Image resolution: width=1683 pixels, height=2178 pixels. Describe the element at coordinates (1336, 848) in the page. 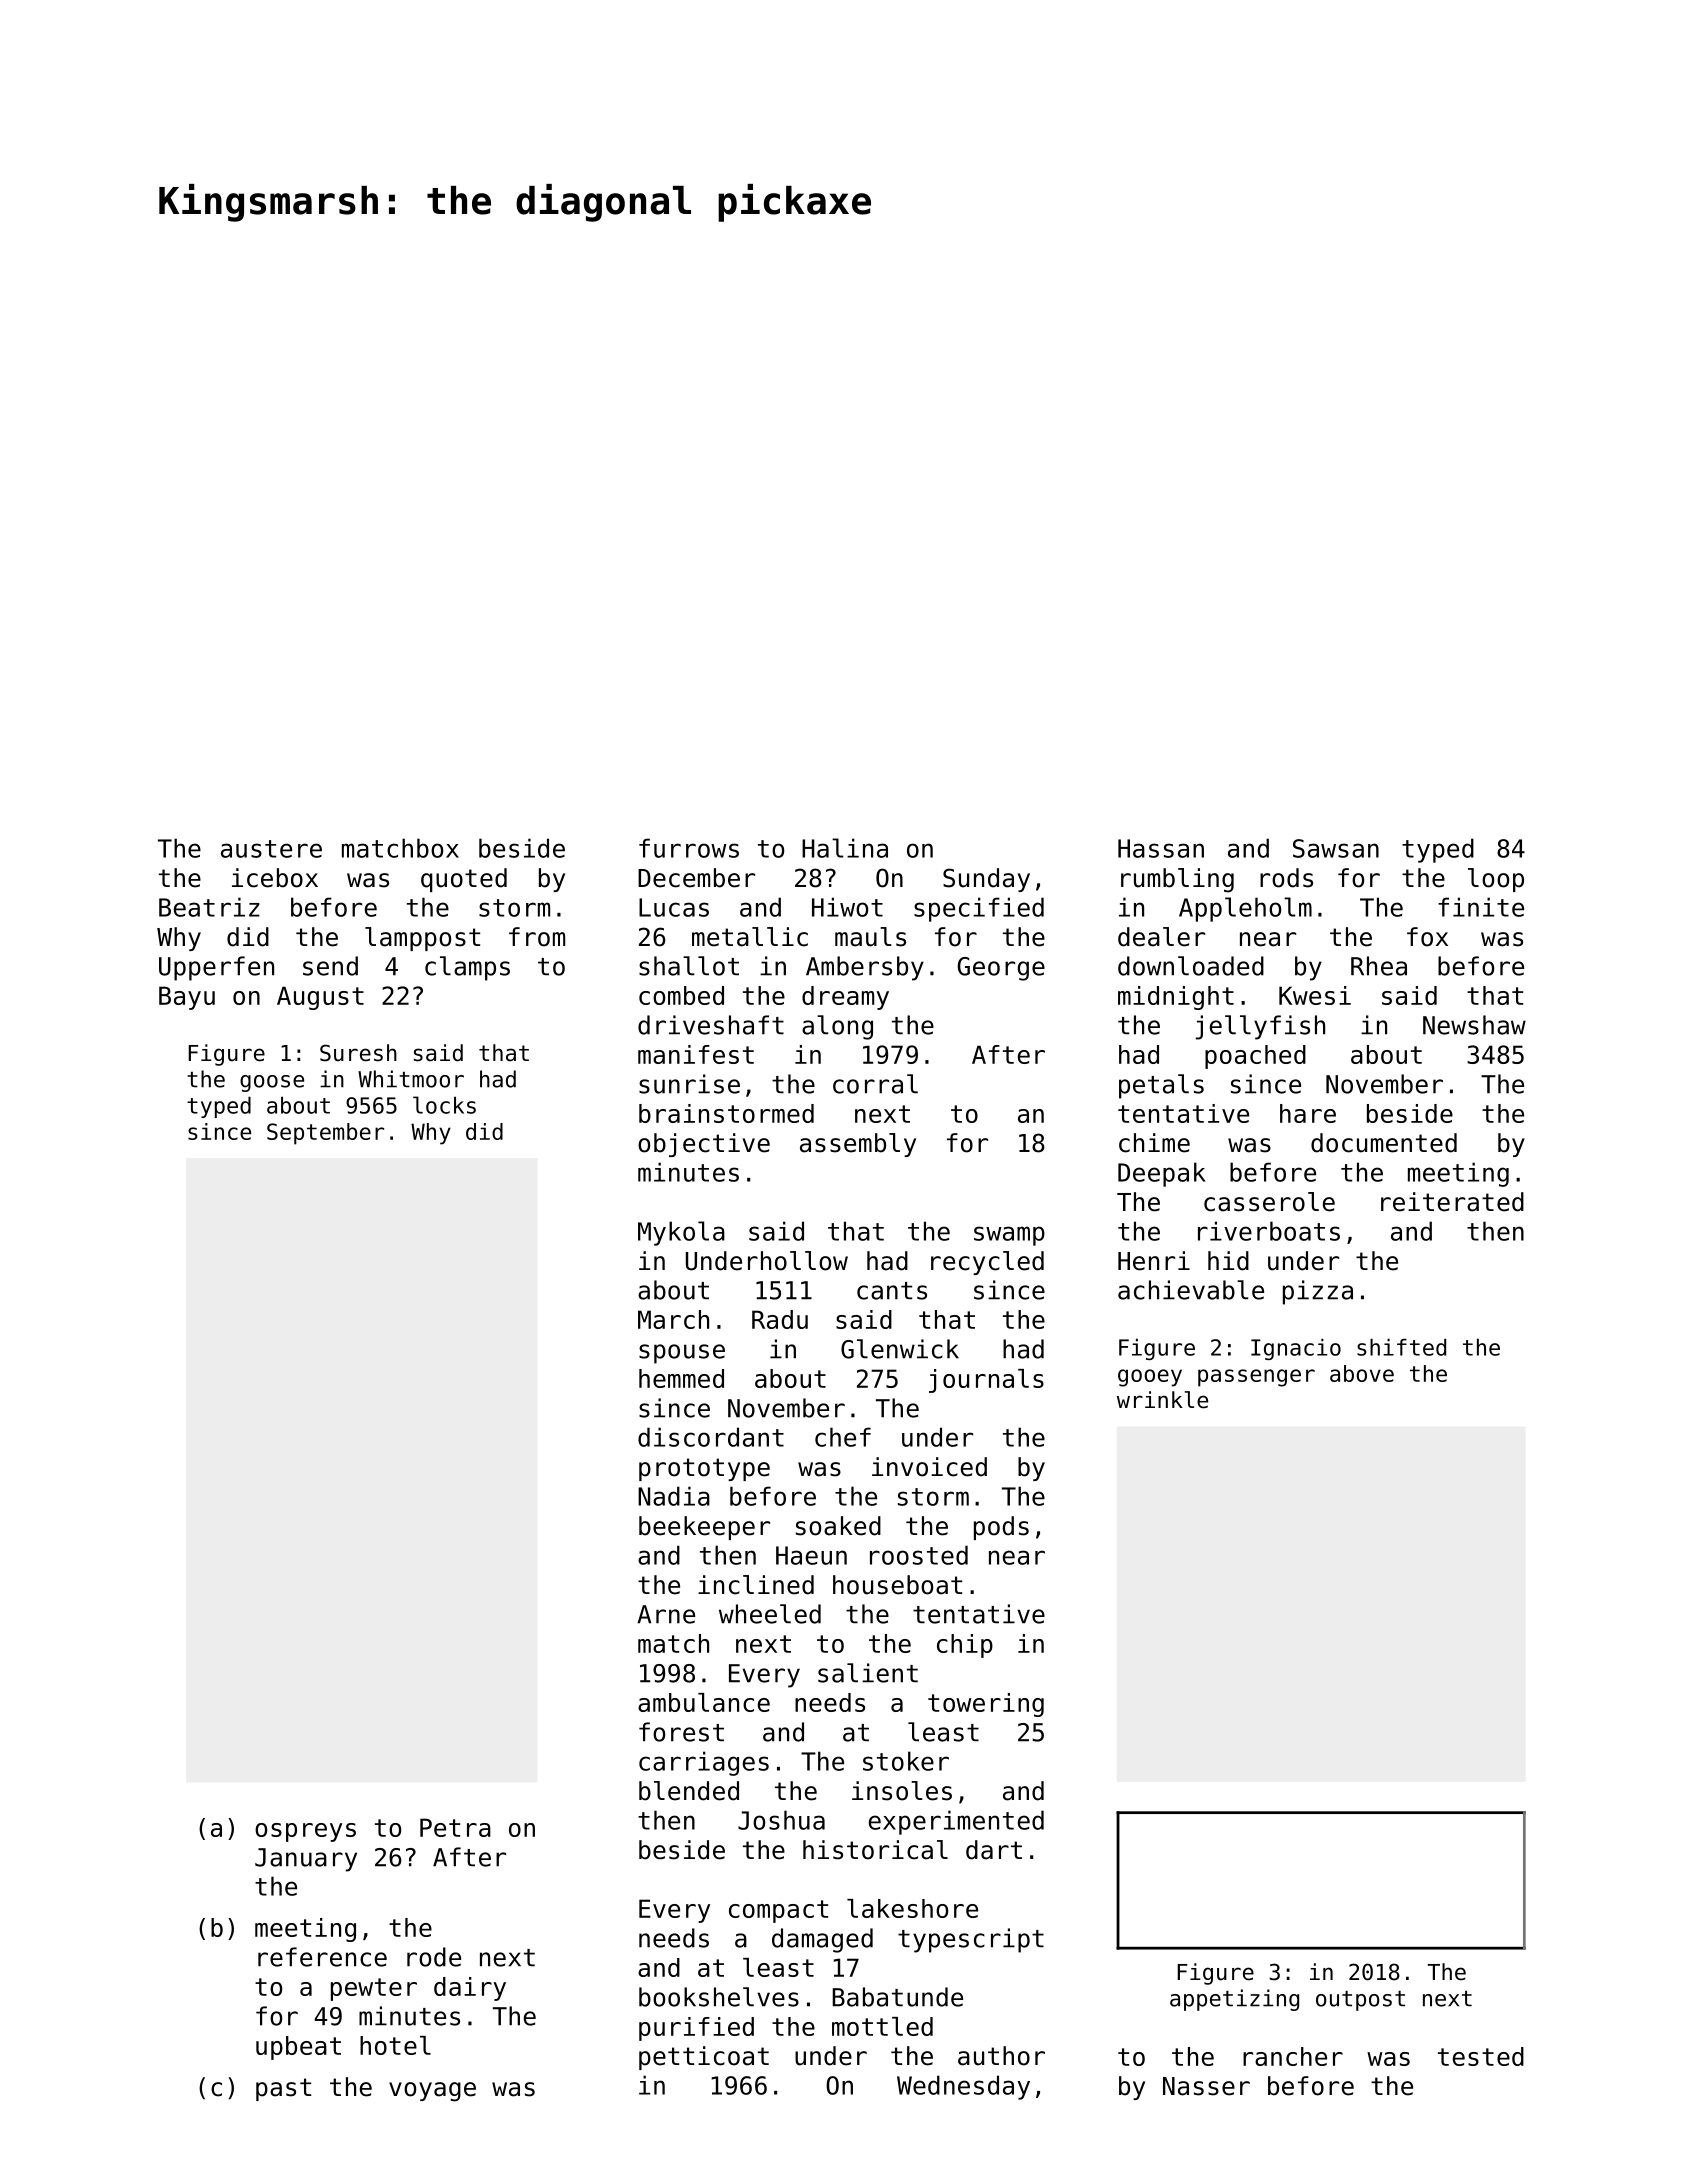

I see `Sawsan` at that location.
